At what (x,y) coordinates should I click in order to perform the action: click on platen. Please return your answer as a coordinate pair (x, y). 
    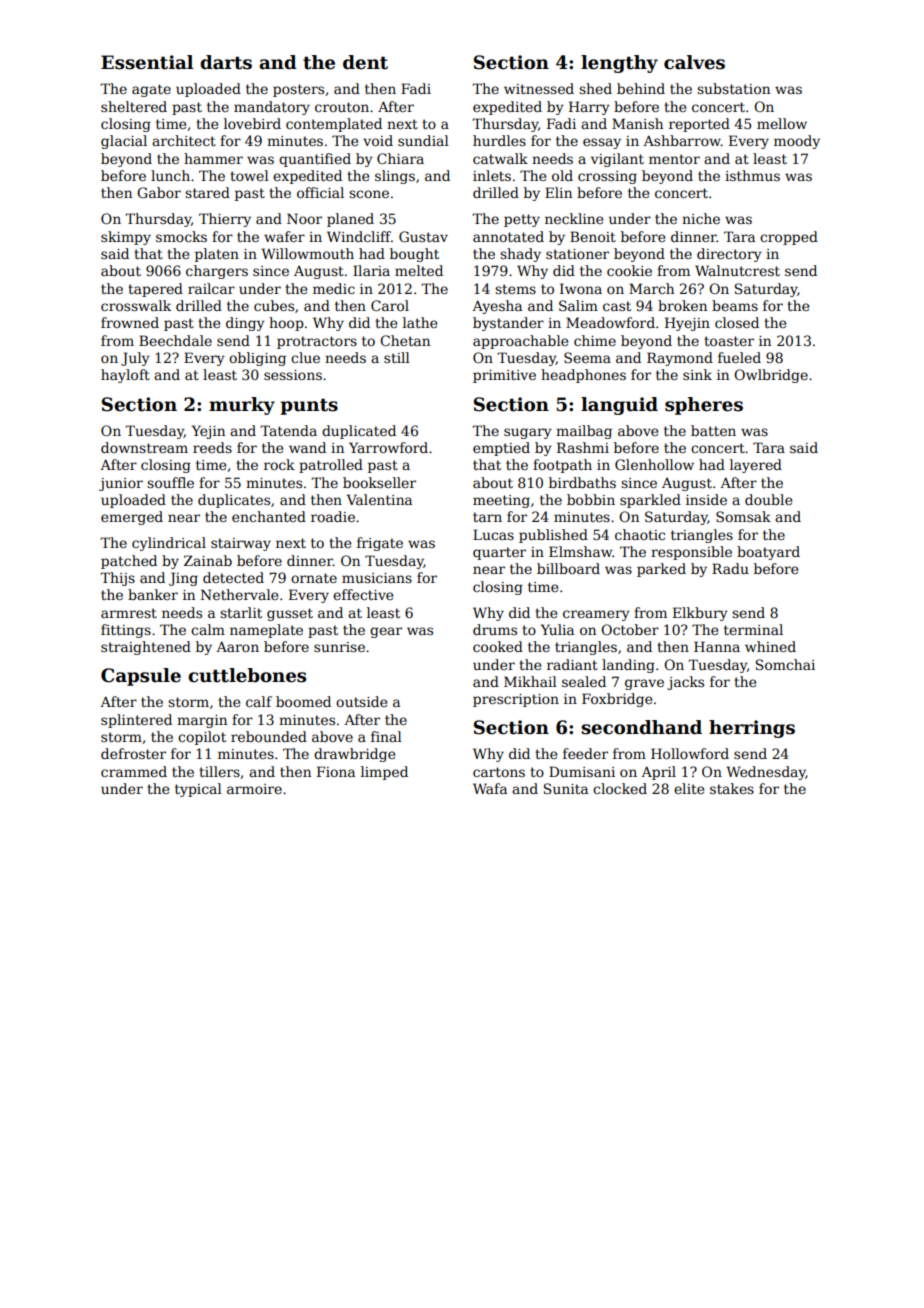
    Looking at the image, I should click on (217, 255).
